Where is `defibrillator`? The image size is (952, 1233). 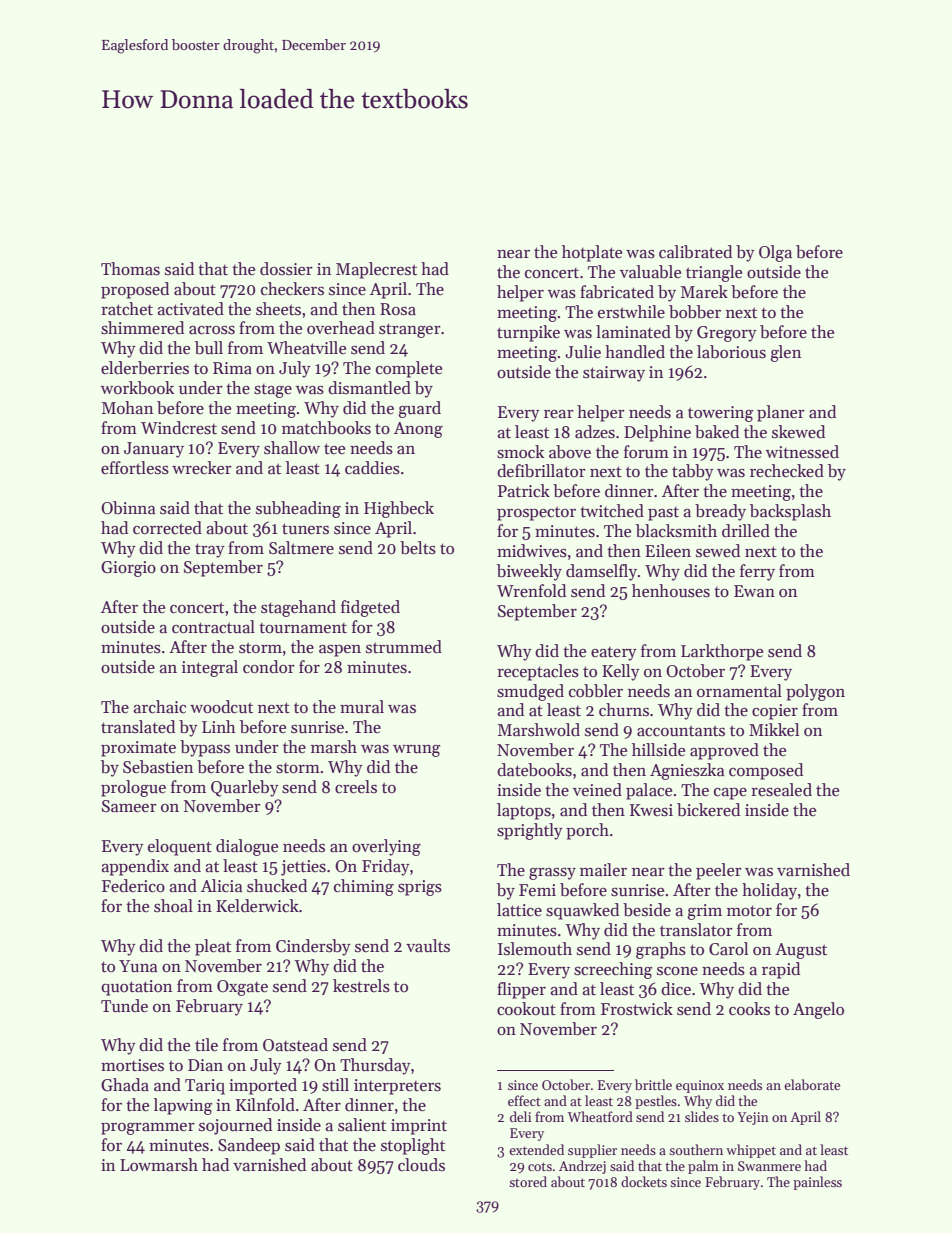
defibrillator is located at coordinates (541, 471).
